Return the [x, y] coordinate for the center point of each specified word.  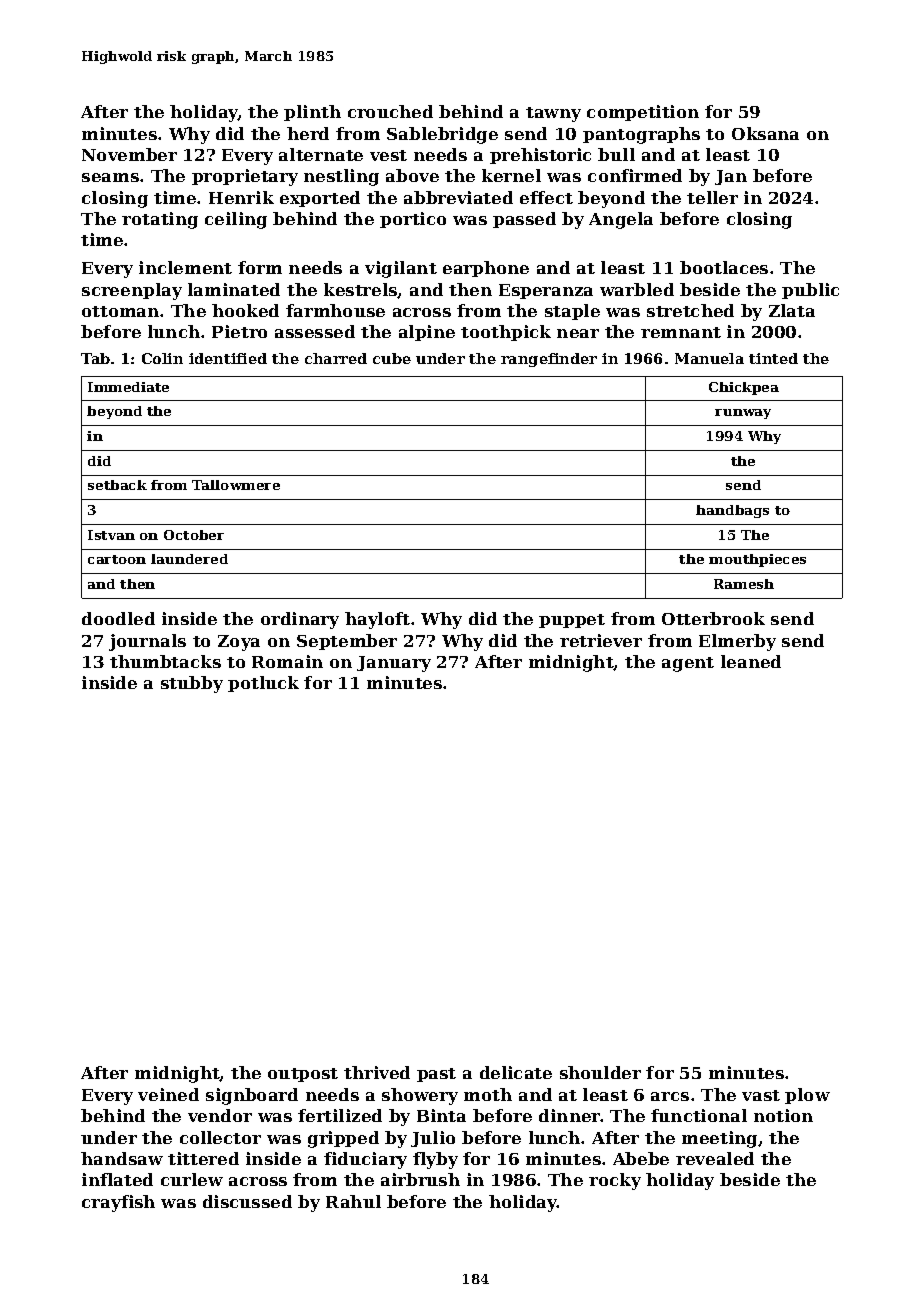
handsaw [122, 1158]
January [394, 664]
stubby [192, 684]
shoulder [600, 1072]
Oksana [765, 133]
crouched [390, 111]
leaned [751, 661]
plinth [312, 113]
